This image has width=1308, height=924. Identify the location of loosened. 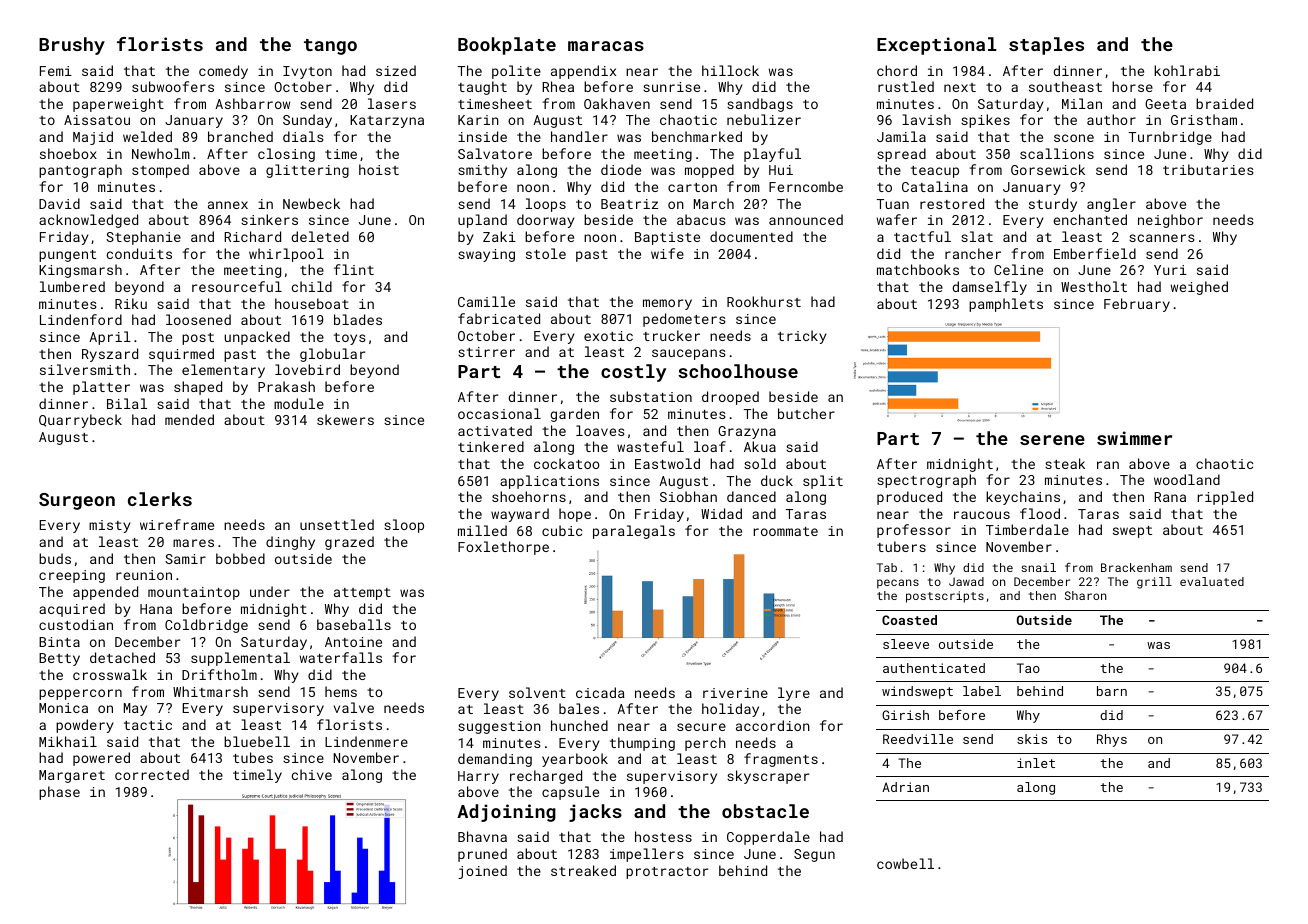
(198, 319).
